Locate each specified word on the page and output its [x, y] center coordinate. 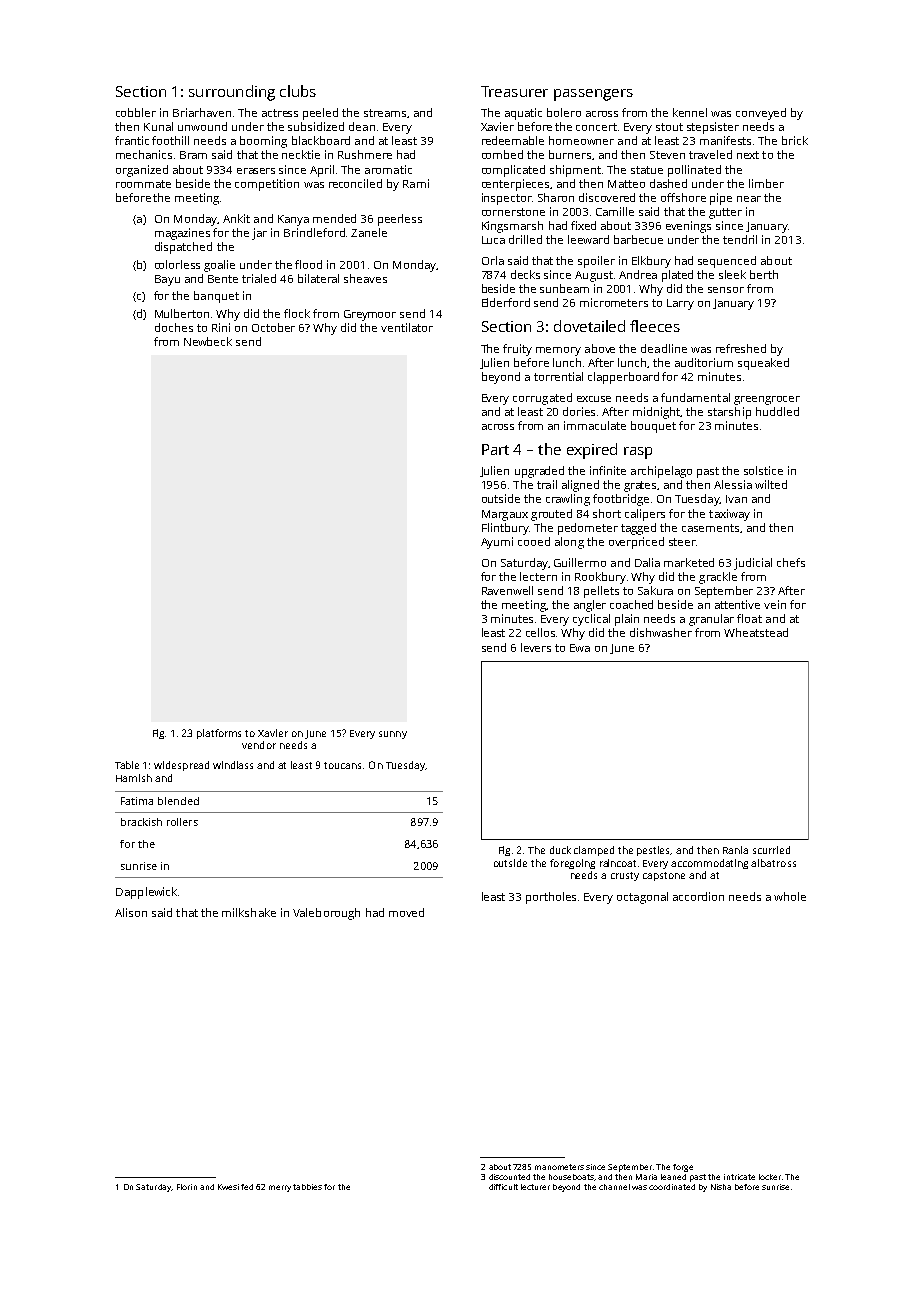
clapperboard [623, 378]
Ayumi [497, 543]
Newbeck [208, 341]
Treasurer [514, 91]
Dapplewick [146, 893]
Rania [735, 850]
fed [247, 1187]
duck [560, 850]
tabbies [307, 1187]
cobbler [136, 112]
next [748, 155]
